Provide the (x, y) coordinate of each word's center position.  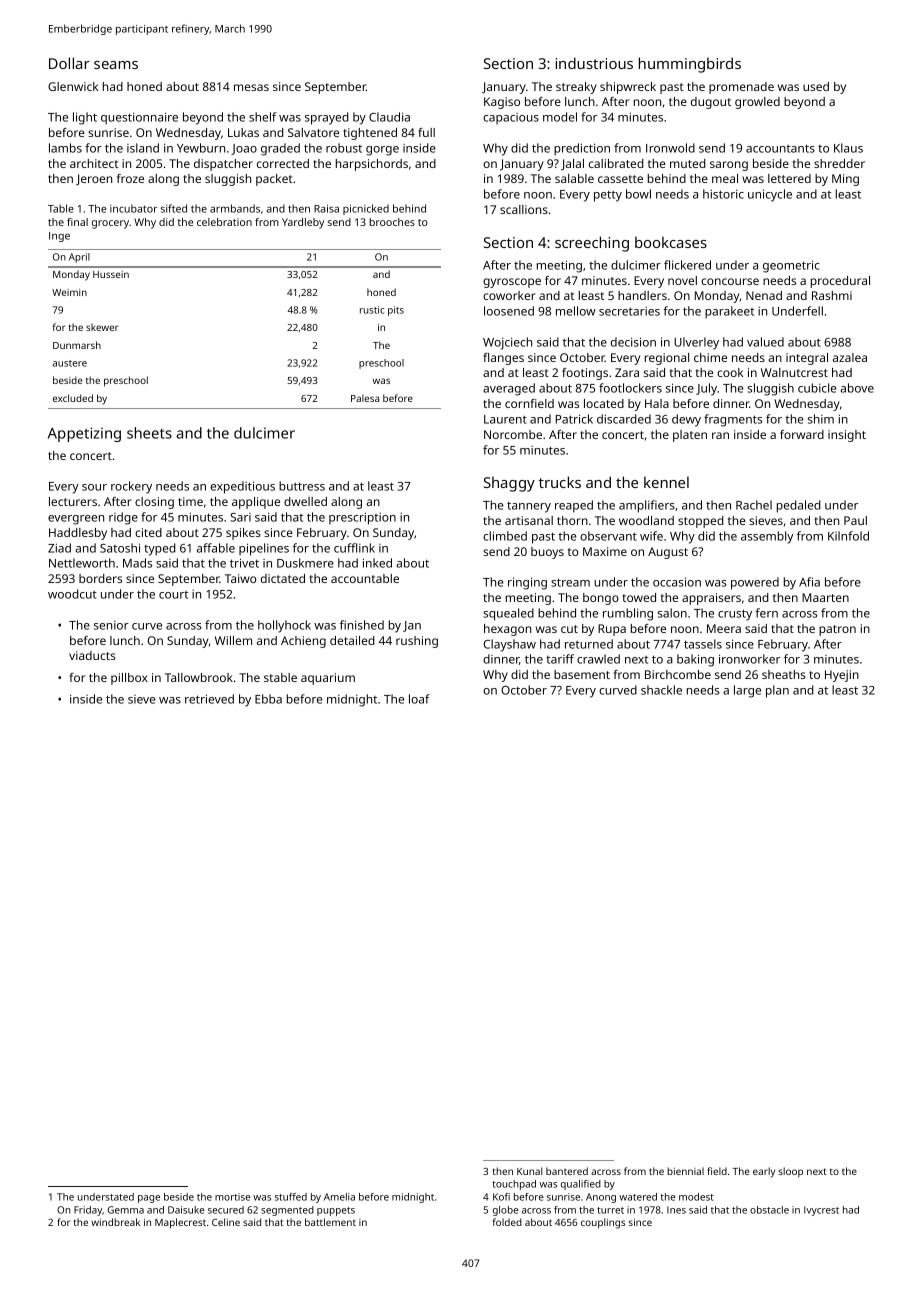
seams (116, 65)
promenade (741, 88)
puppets (336, 1211)
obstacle (769, 1210)
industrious (594, 63)
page (149, 1199)
